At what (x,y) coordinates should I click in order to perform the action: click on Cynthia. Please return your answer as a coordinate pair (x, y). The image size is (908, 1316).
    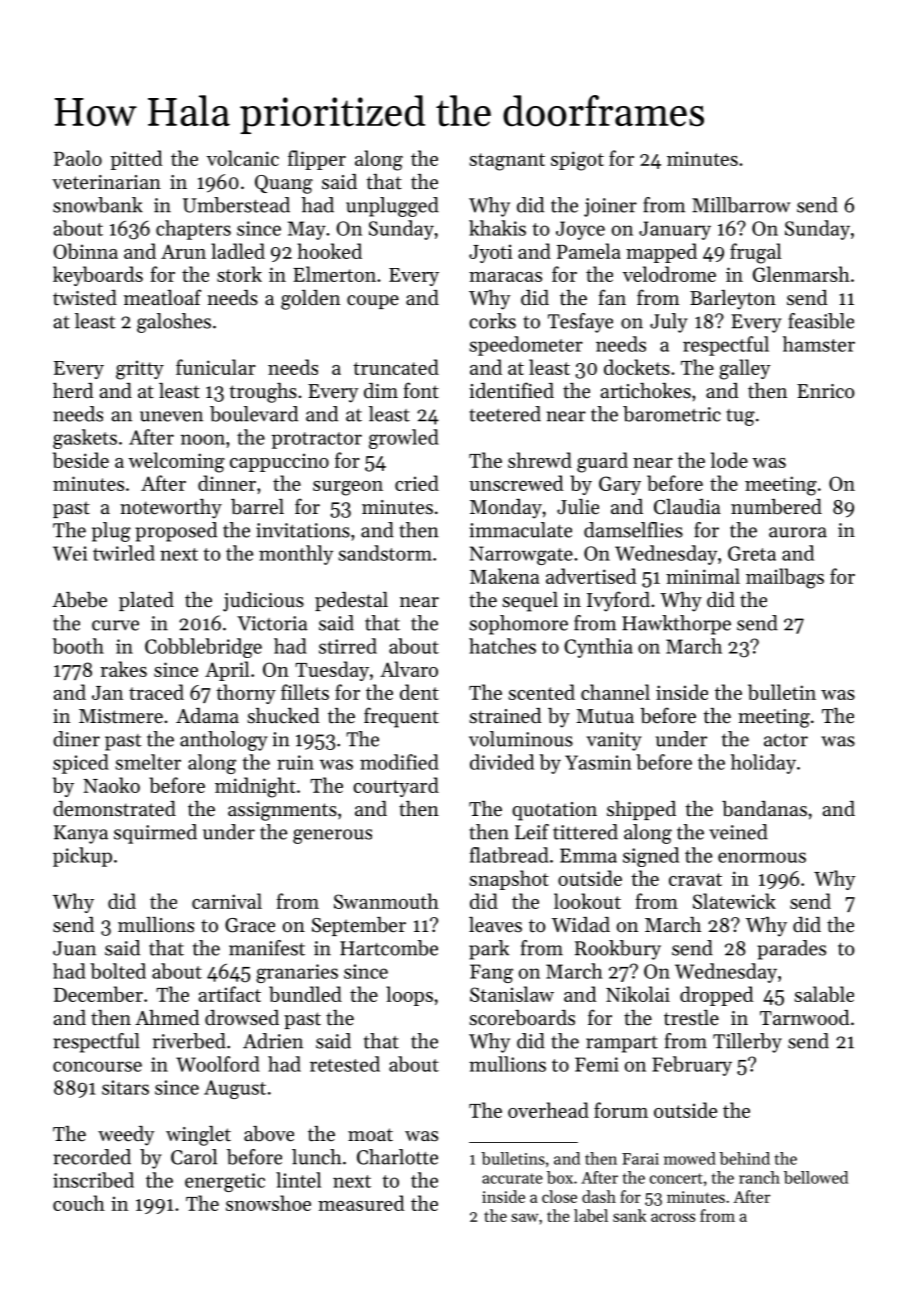
    Looking at the image, I should click on (598, 648).
